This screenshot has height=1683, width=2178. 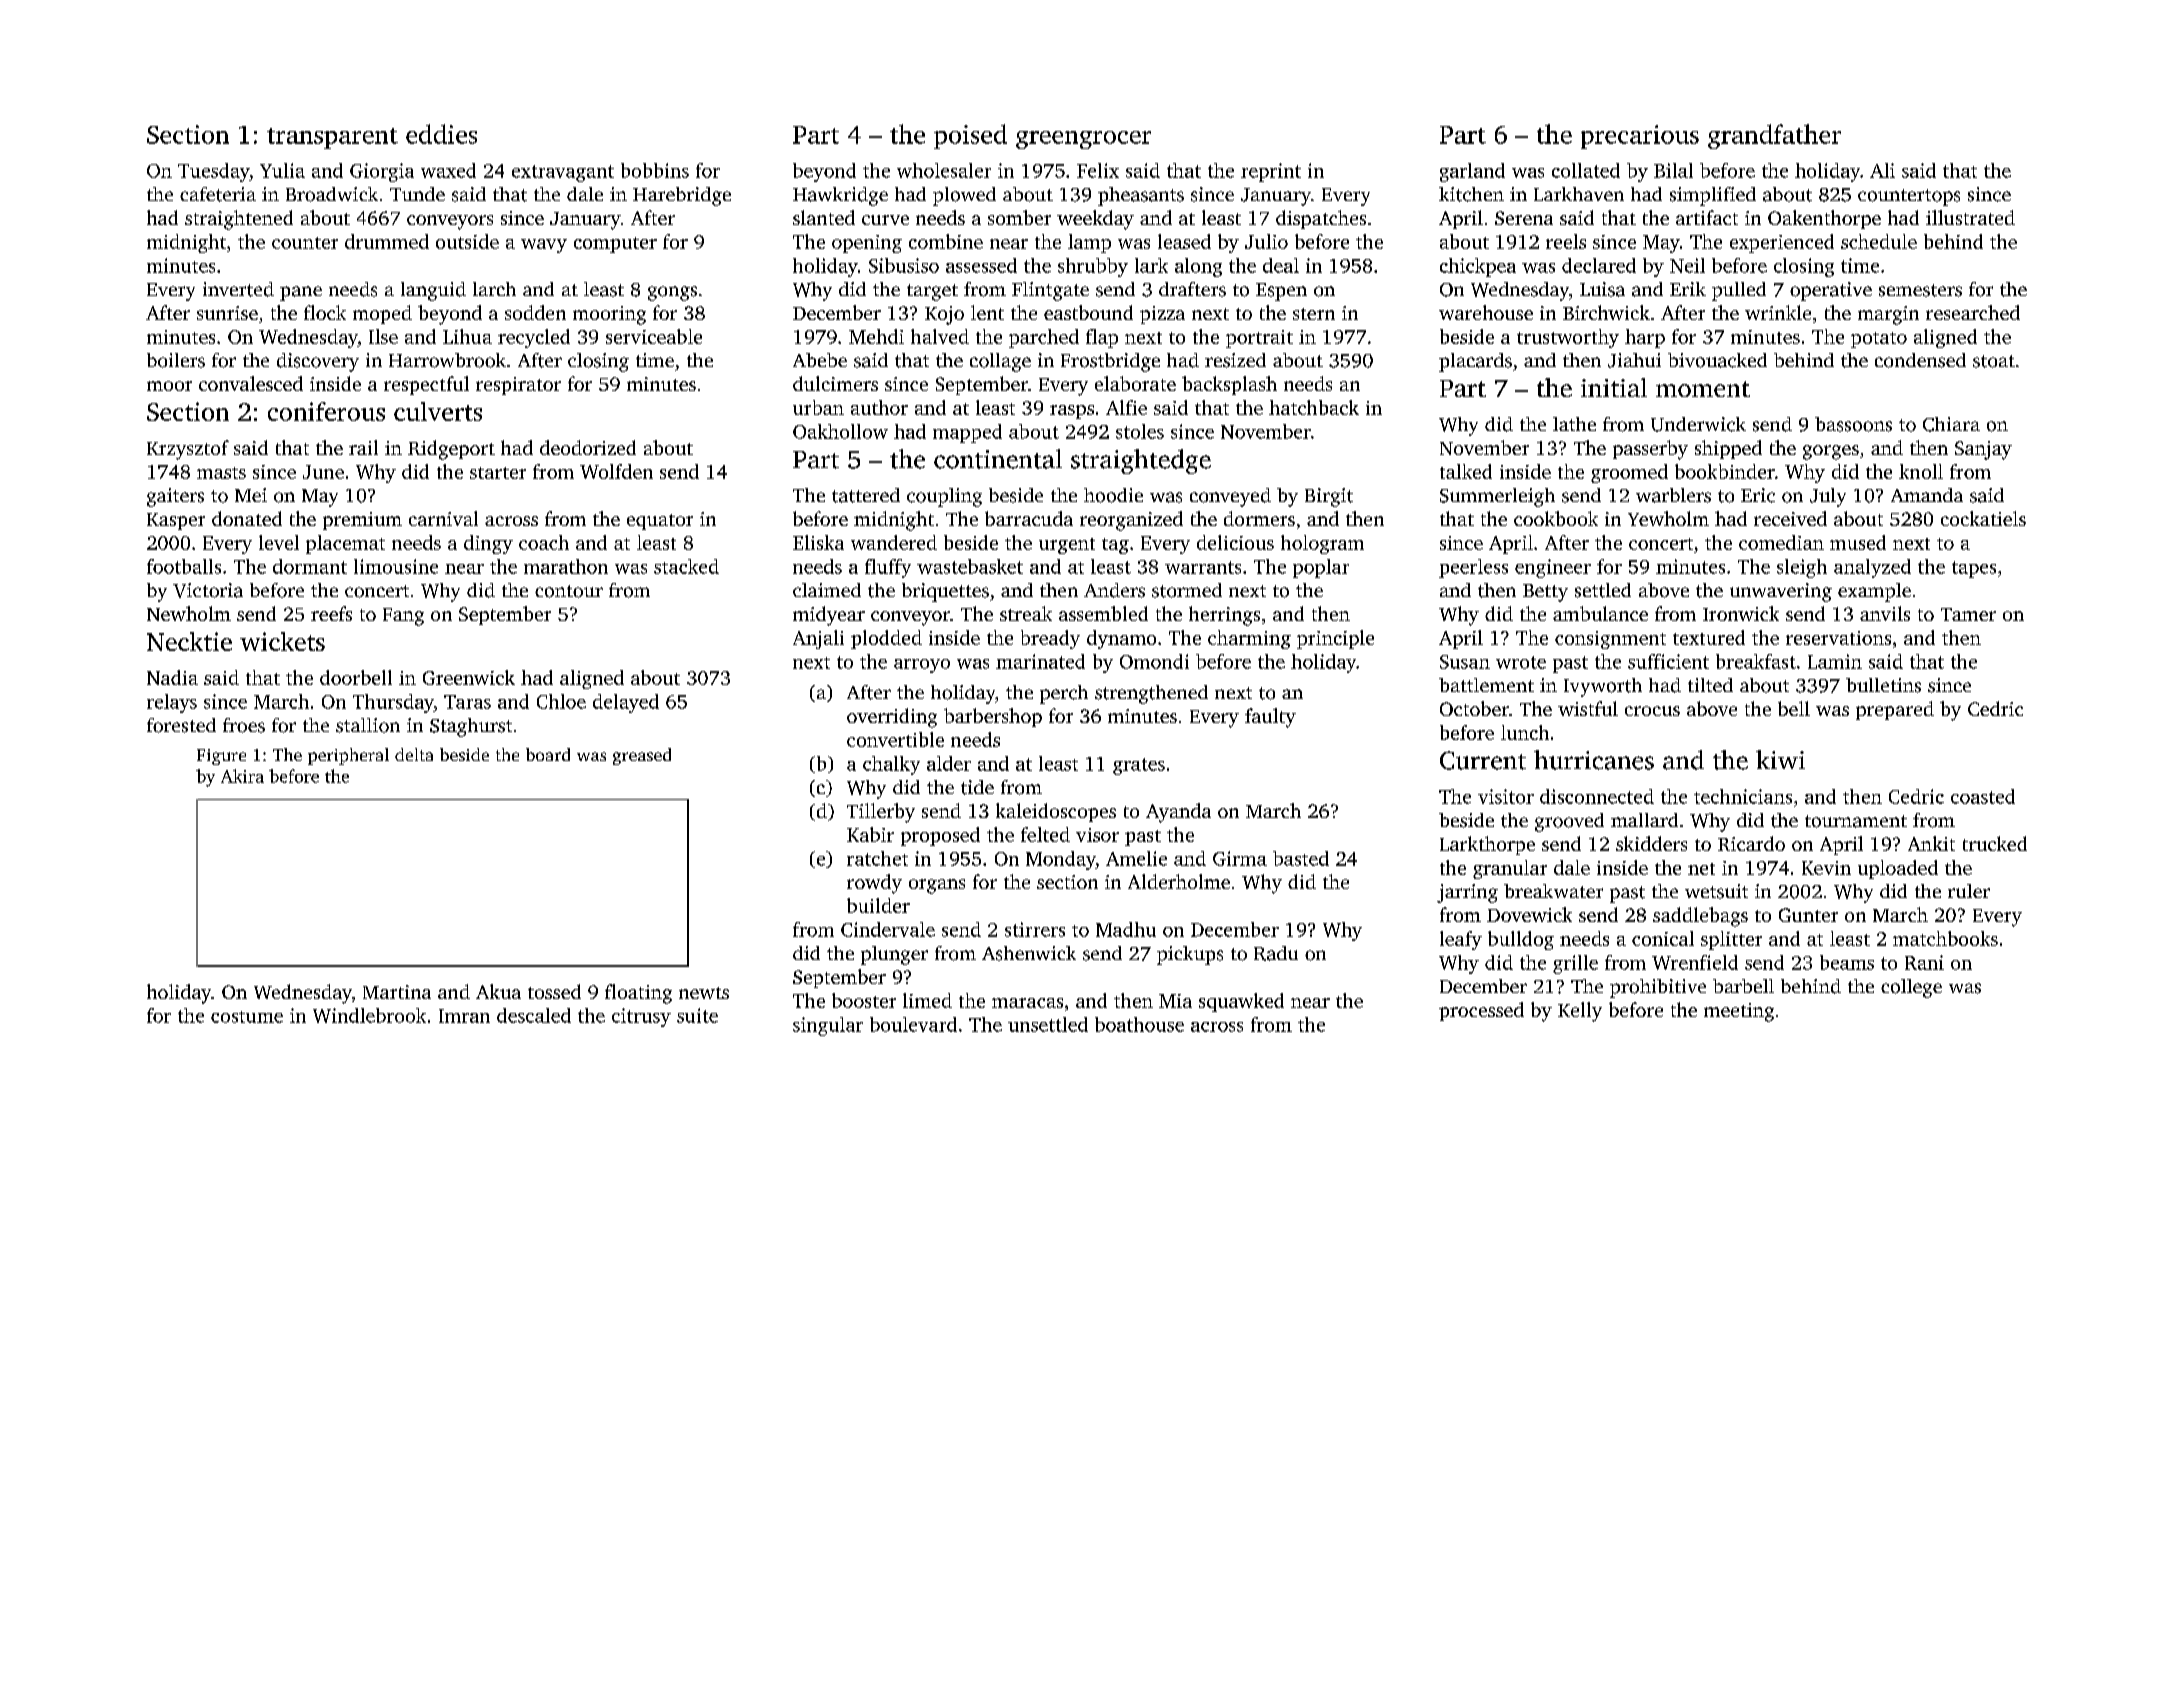 I want to click on grandfather, so click(x=1774, y=136).
